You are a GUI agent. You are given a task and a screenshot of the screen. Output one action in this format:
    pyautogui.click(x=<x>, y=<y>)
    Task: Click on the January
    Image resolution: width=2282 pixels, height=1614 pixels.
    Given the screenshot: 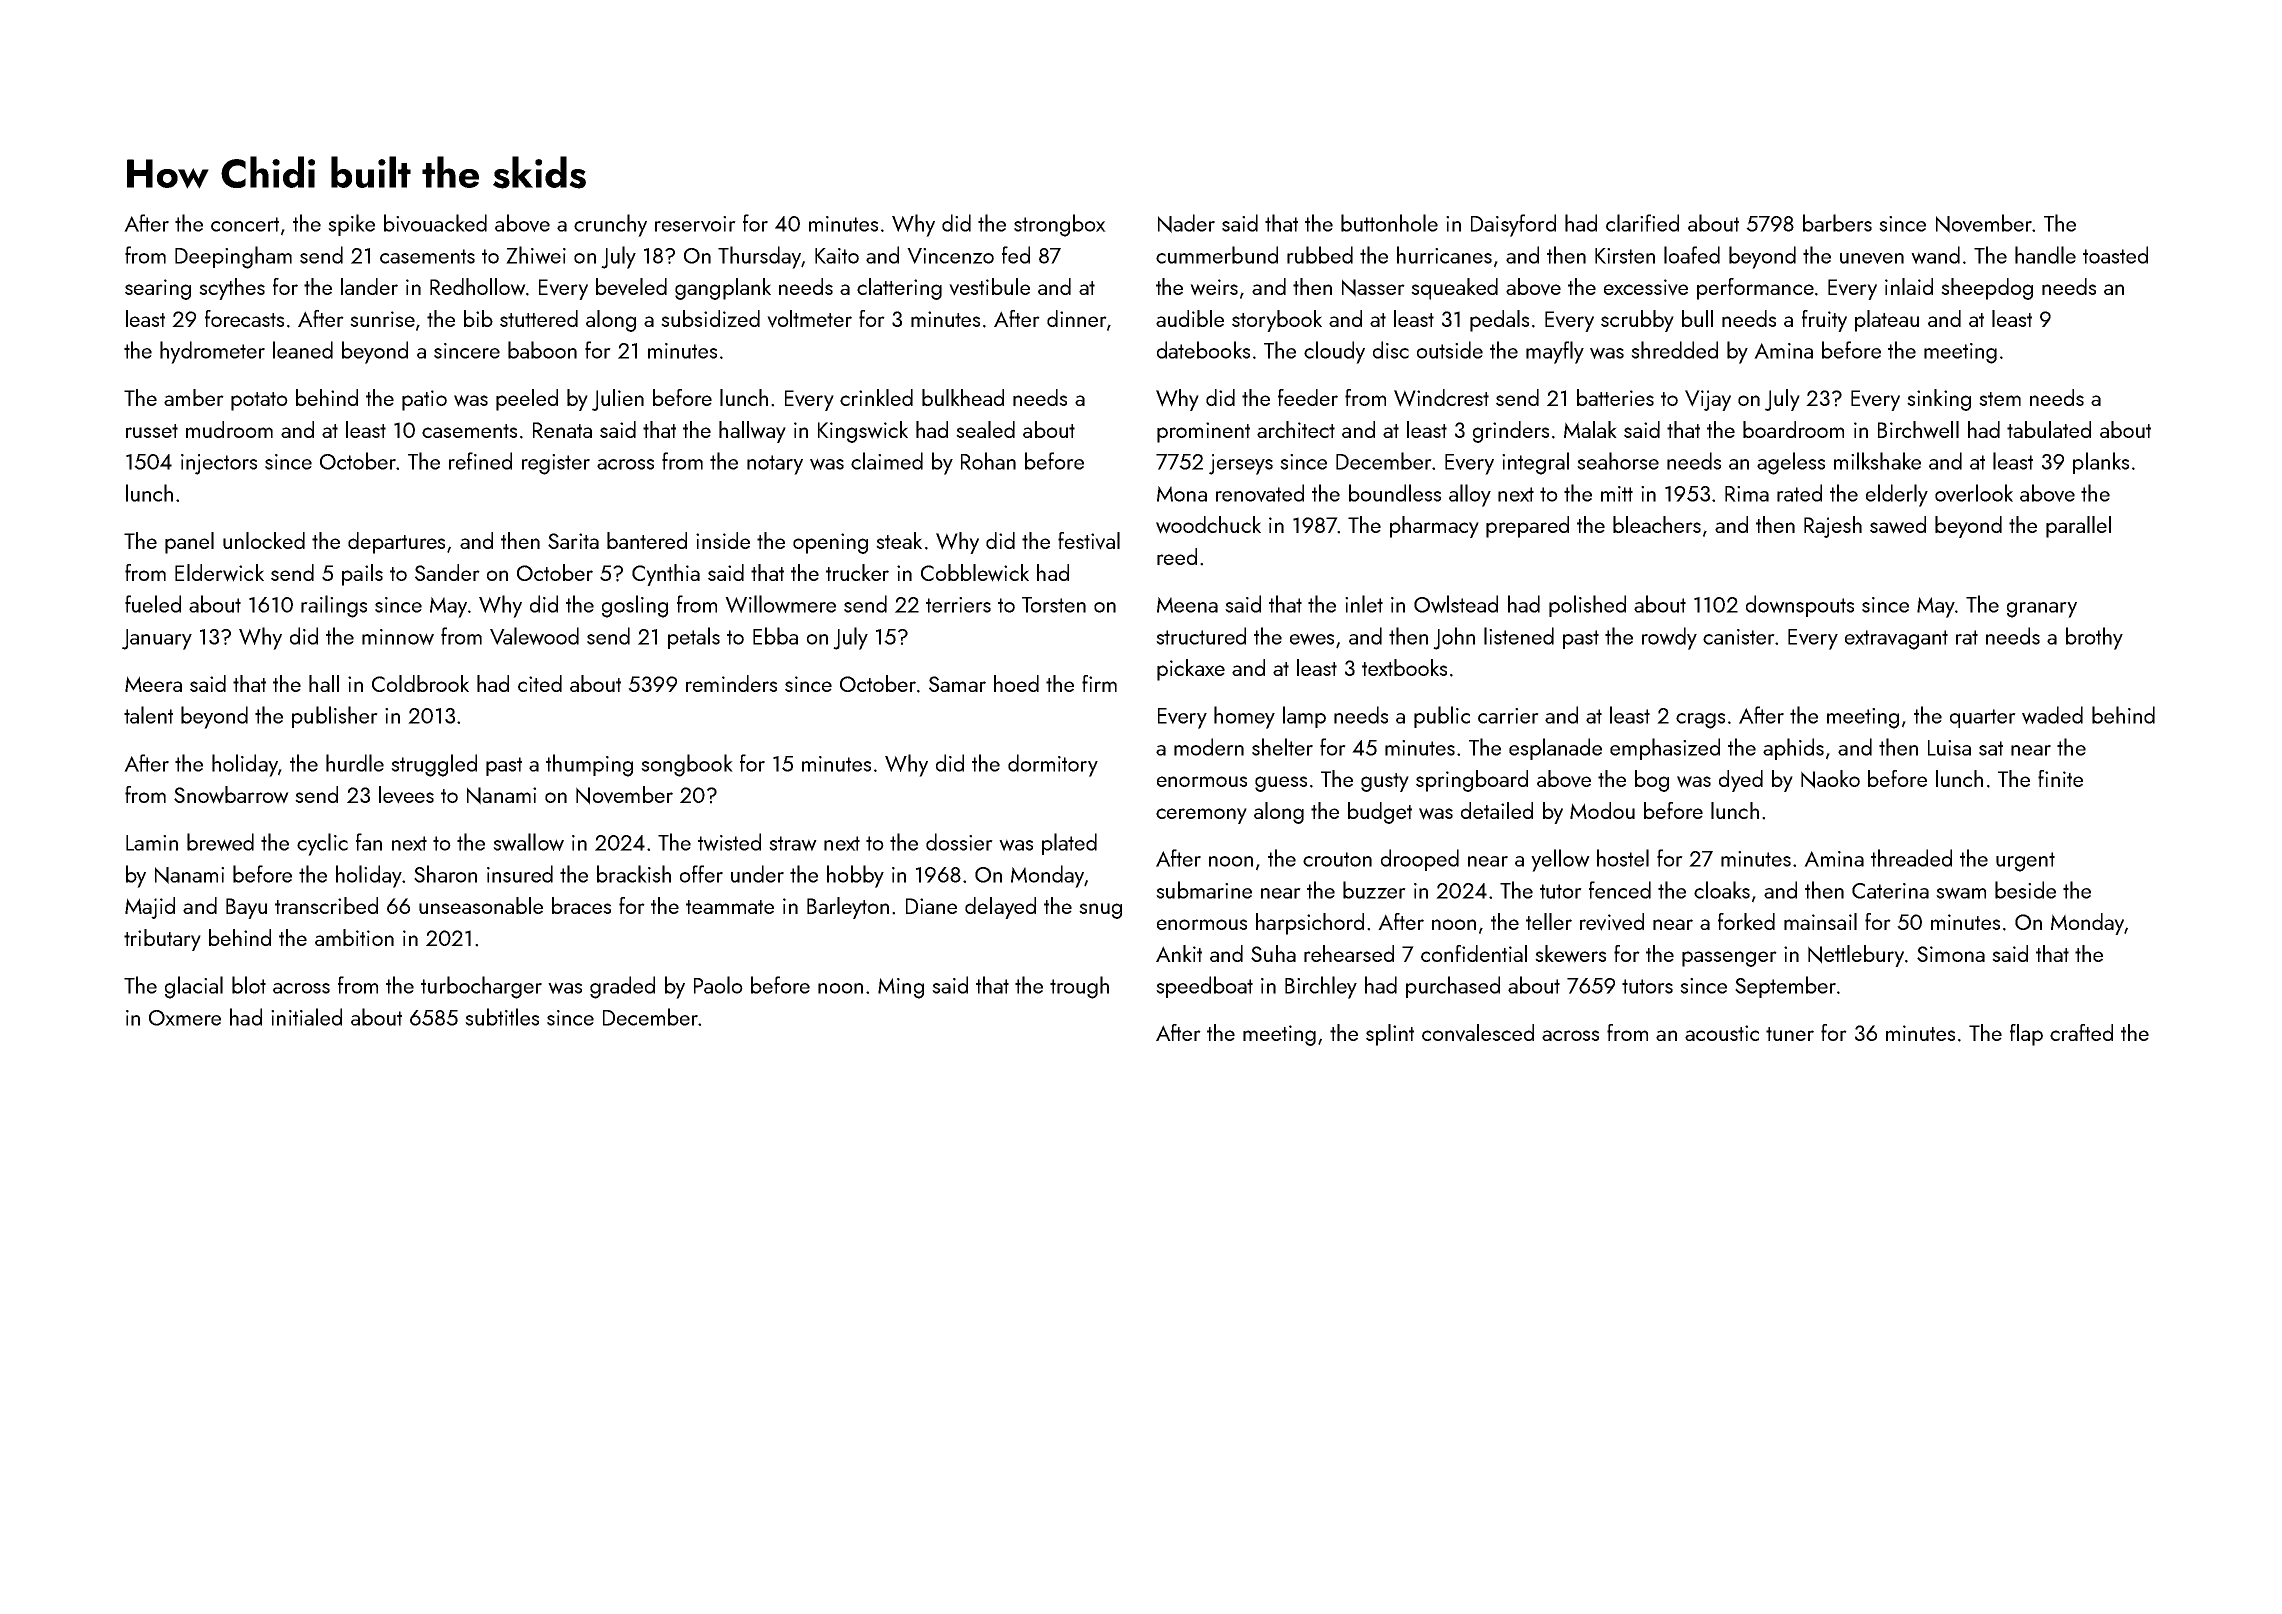 What is the action you would take?
    pyautogui.click(x=157, y=639)
